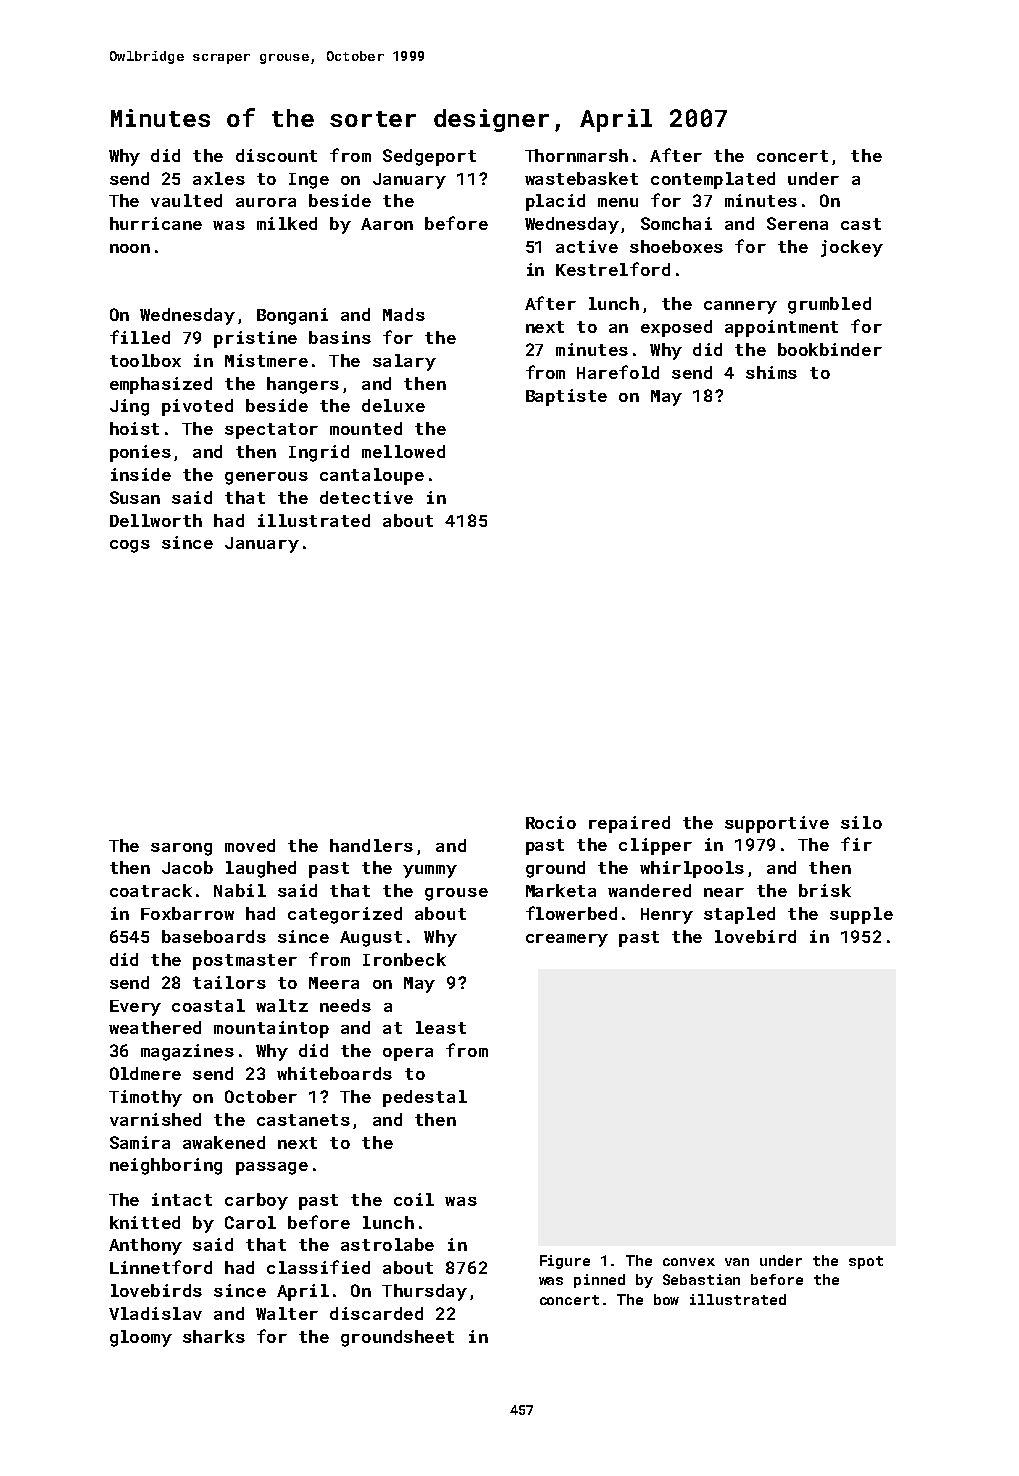 The image size is (1019, 1476). I want to click on shims, so click(771, 372).
